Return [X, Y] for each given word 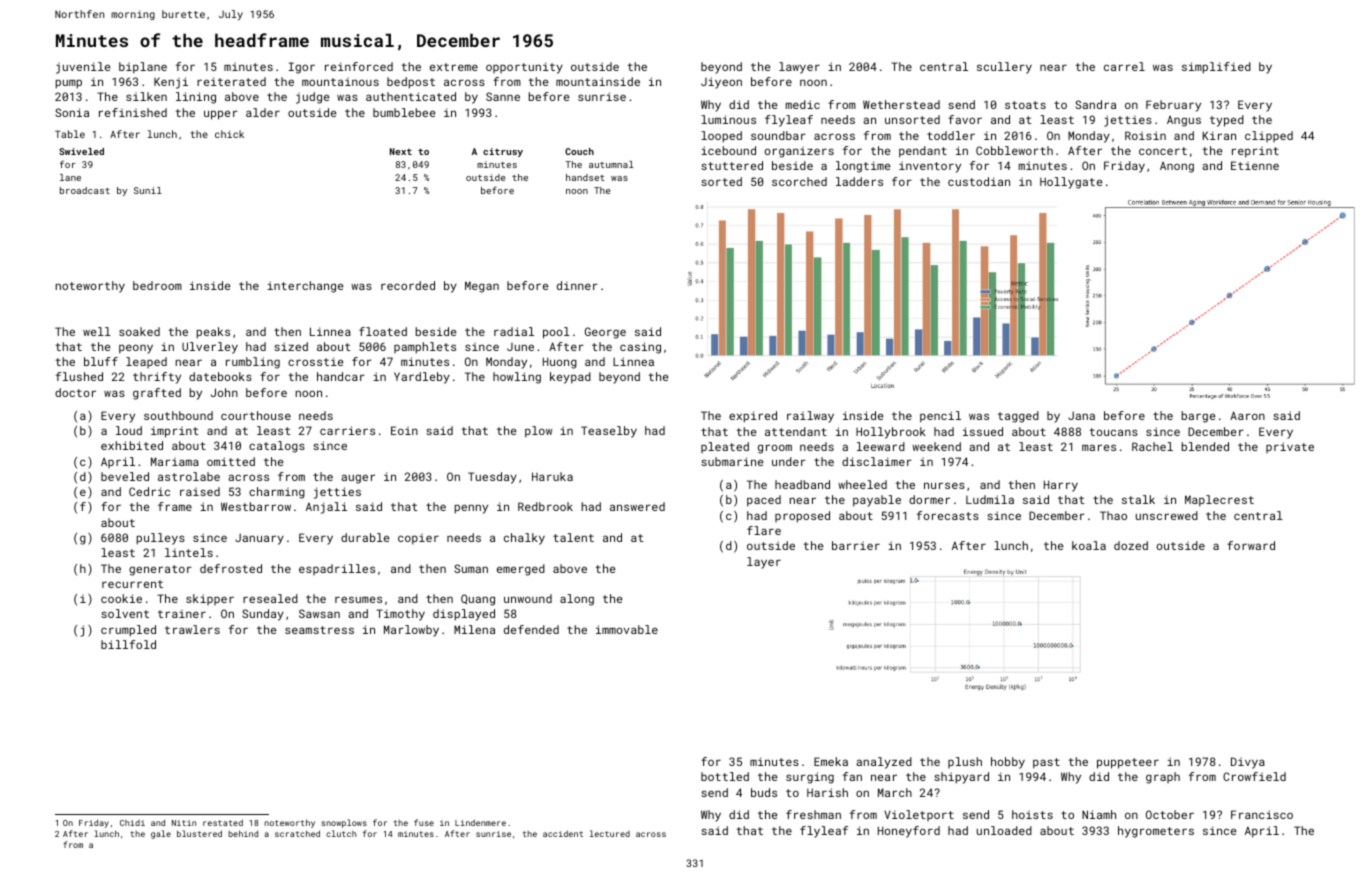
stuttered [732, 165]
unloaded [1004, 830]
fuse [424, 822]
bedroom [157, 285]
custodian [979, 181]
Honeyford [909, 832]
